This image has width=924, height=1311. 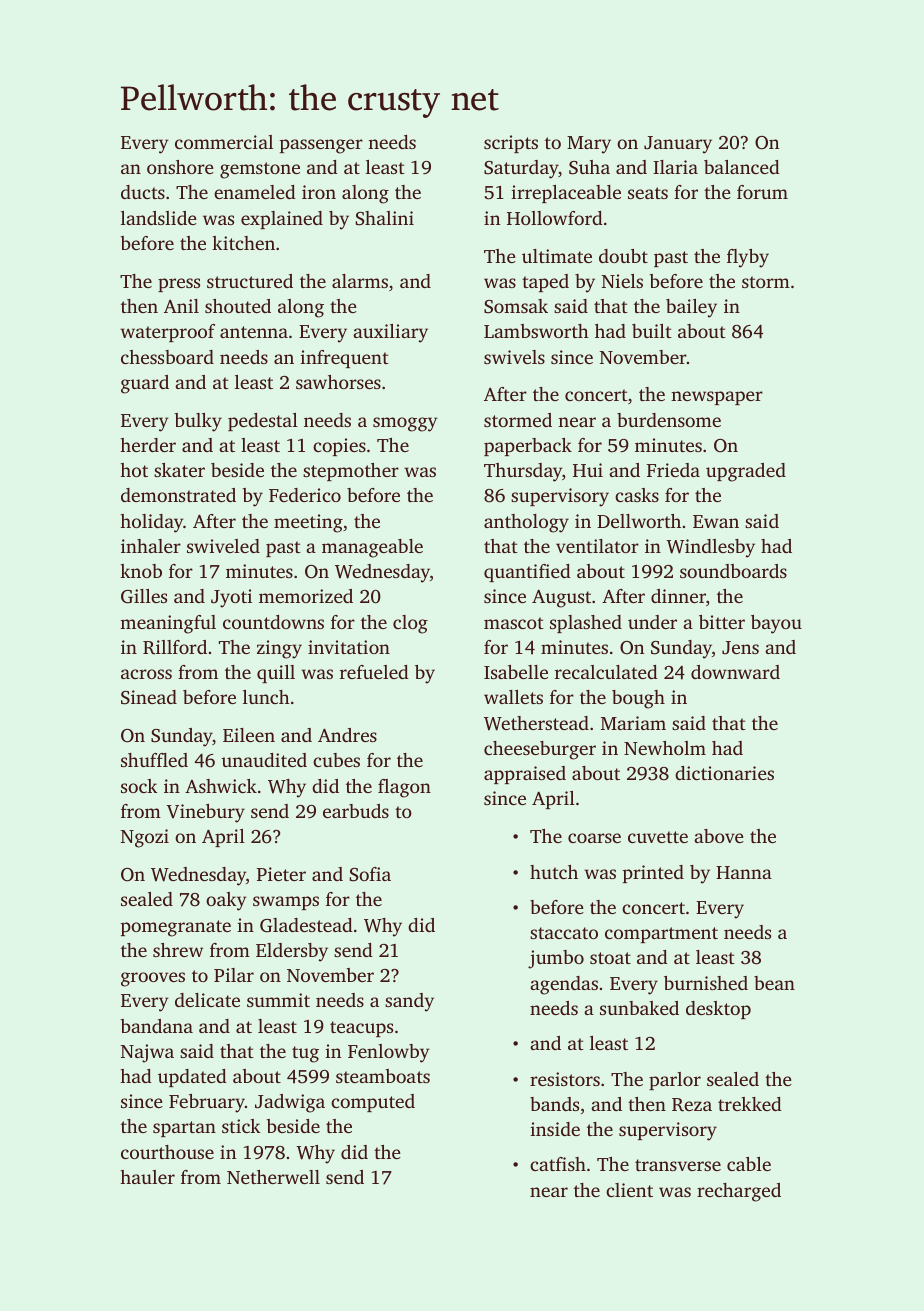 What do you see at coordinates (263, 422) in the image?
I see `pedestal` at bounding box center [263, 422].
